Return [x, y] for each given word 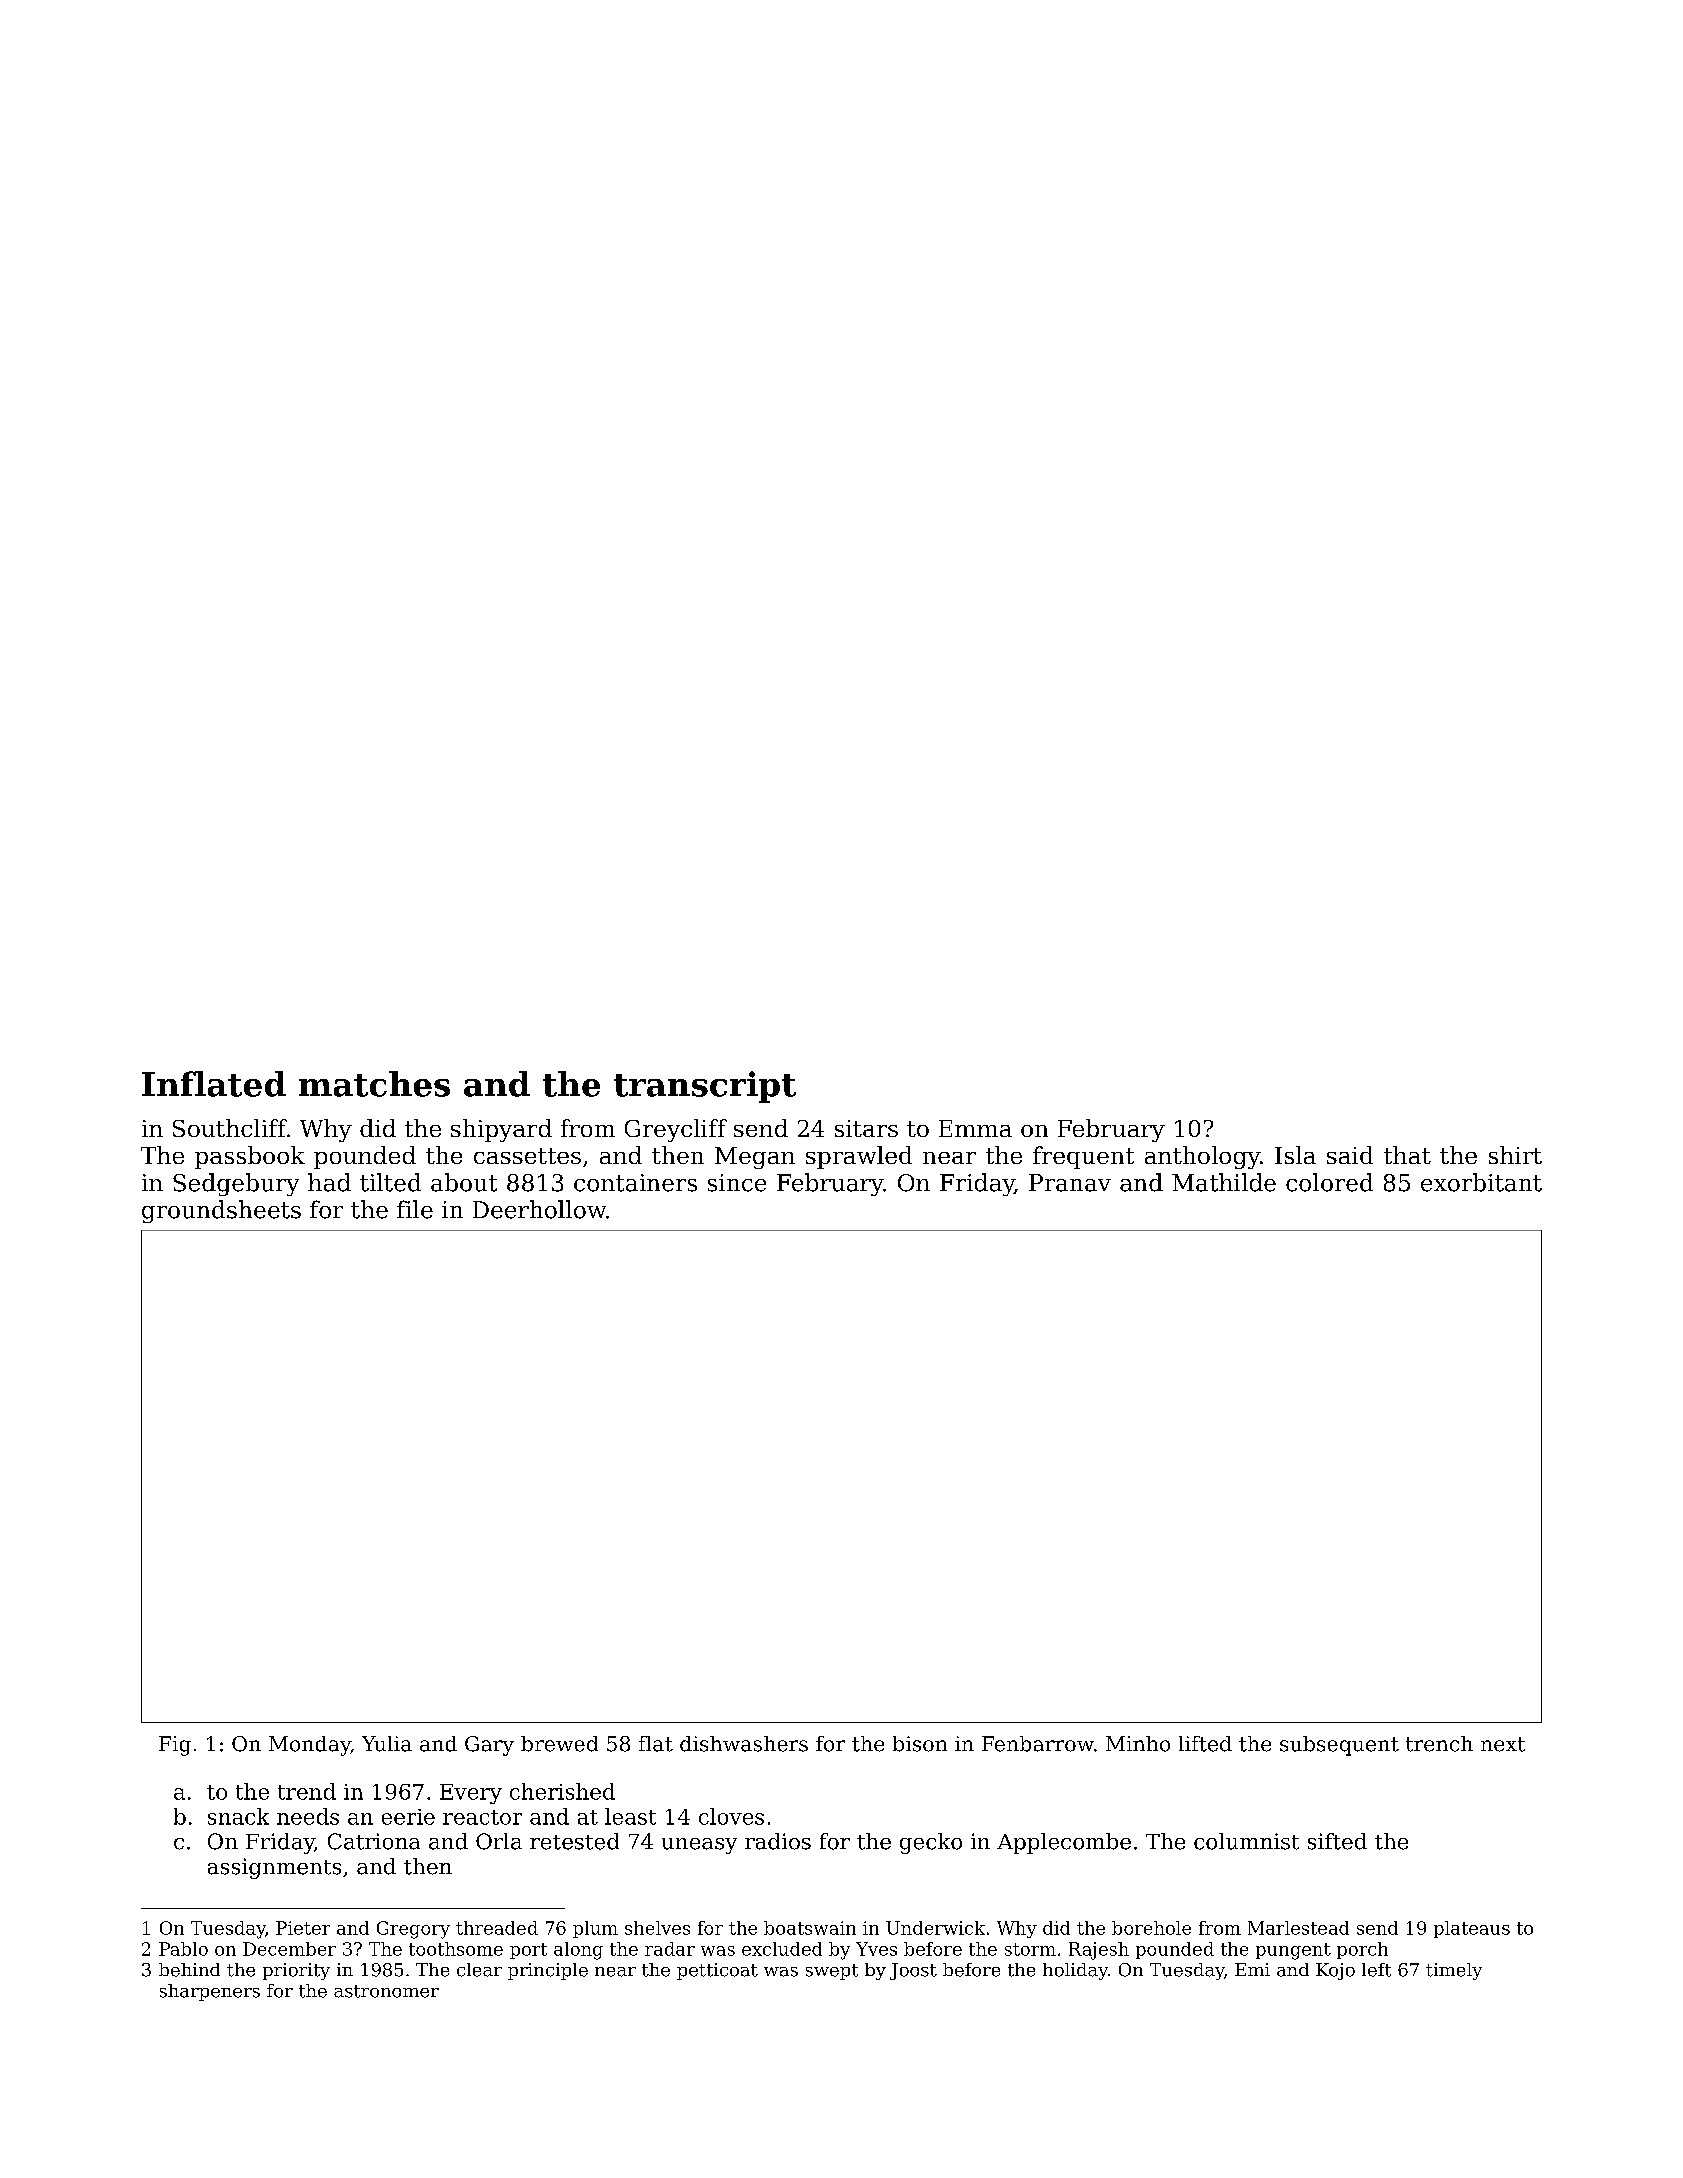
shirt [1515, 1155]
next [1503, 1744]
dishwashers [744, 1744]
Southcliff [230, 1128]
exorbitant [1481, 1182]
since [737, 1183]
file [415, 1209]
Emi [1252, 1969]
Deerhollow [539, 1209]
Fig [175, 1746]
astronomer [386, 1991]
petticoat [717, 1971]
